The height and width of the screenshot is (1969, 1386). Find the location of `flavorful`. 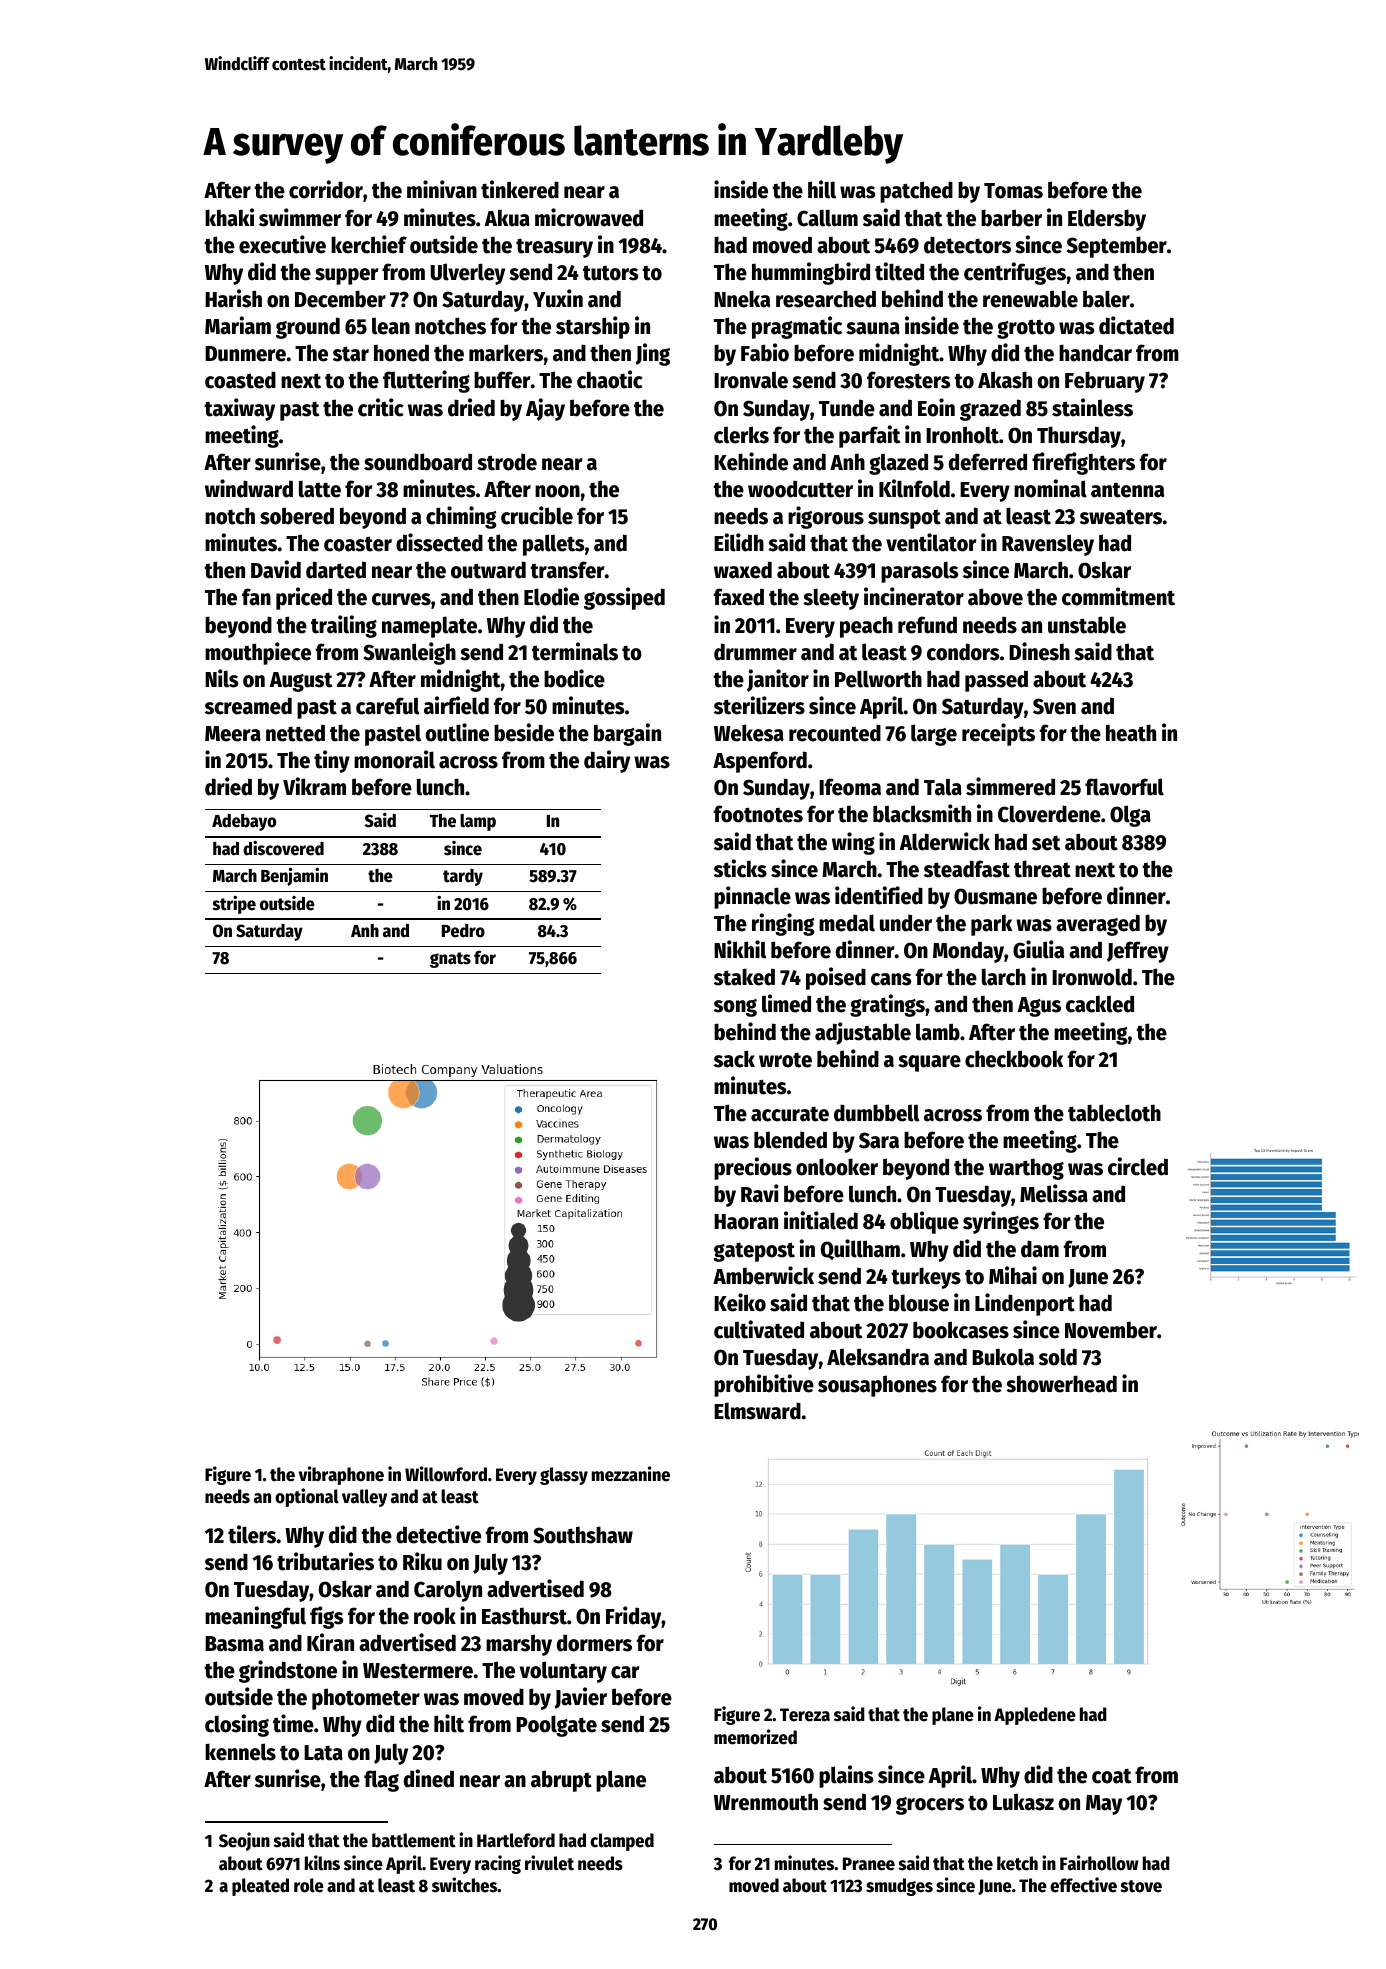

flavorful is located at coordinates (1124, 787).
